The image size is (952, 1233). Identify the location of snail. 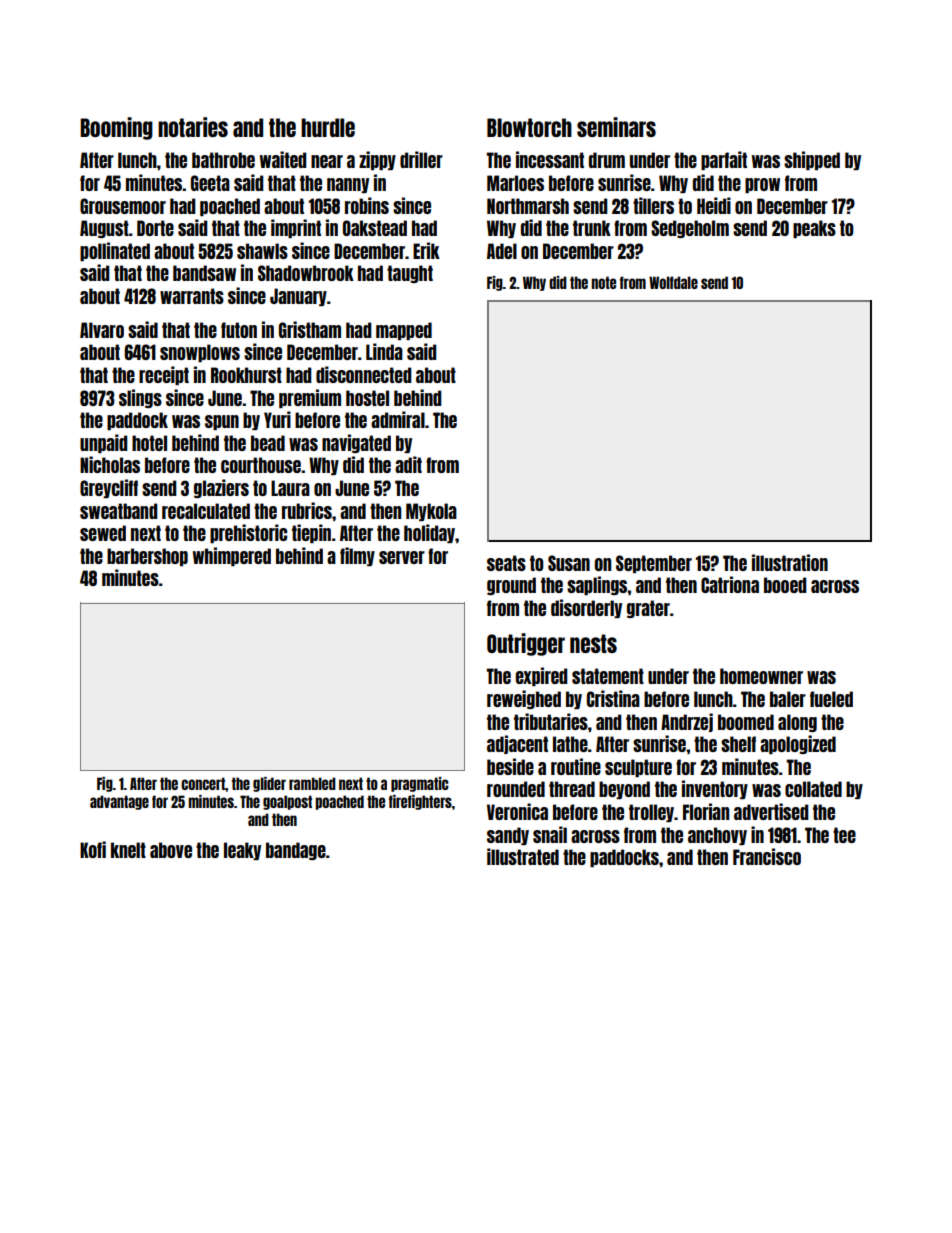
(550, 834).
